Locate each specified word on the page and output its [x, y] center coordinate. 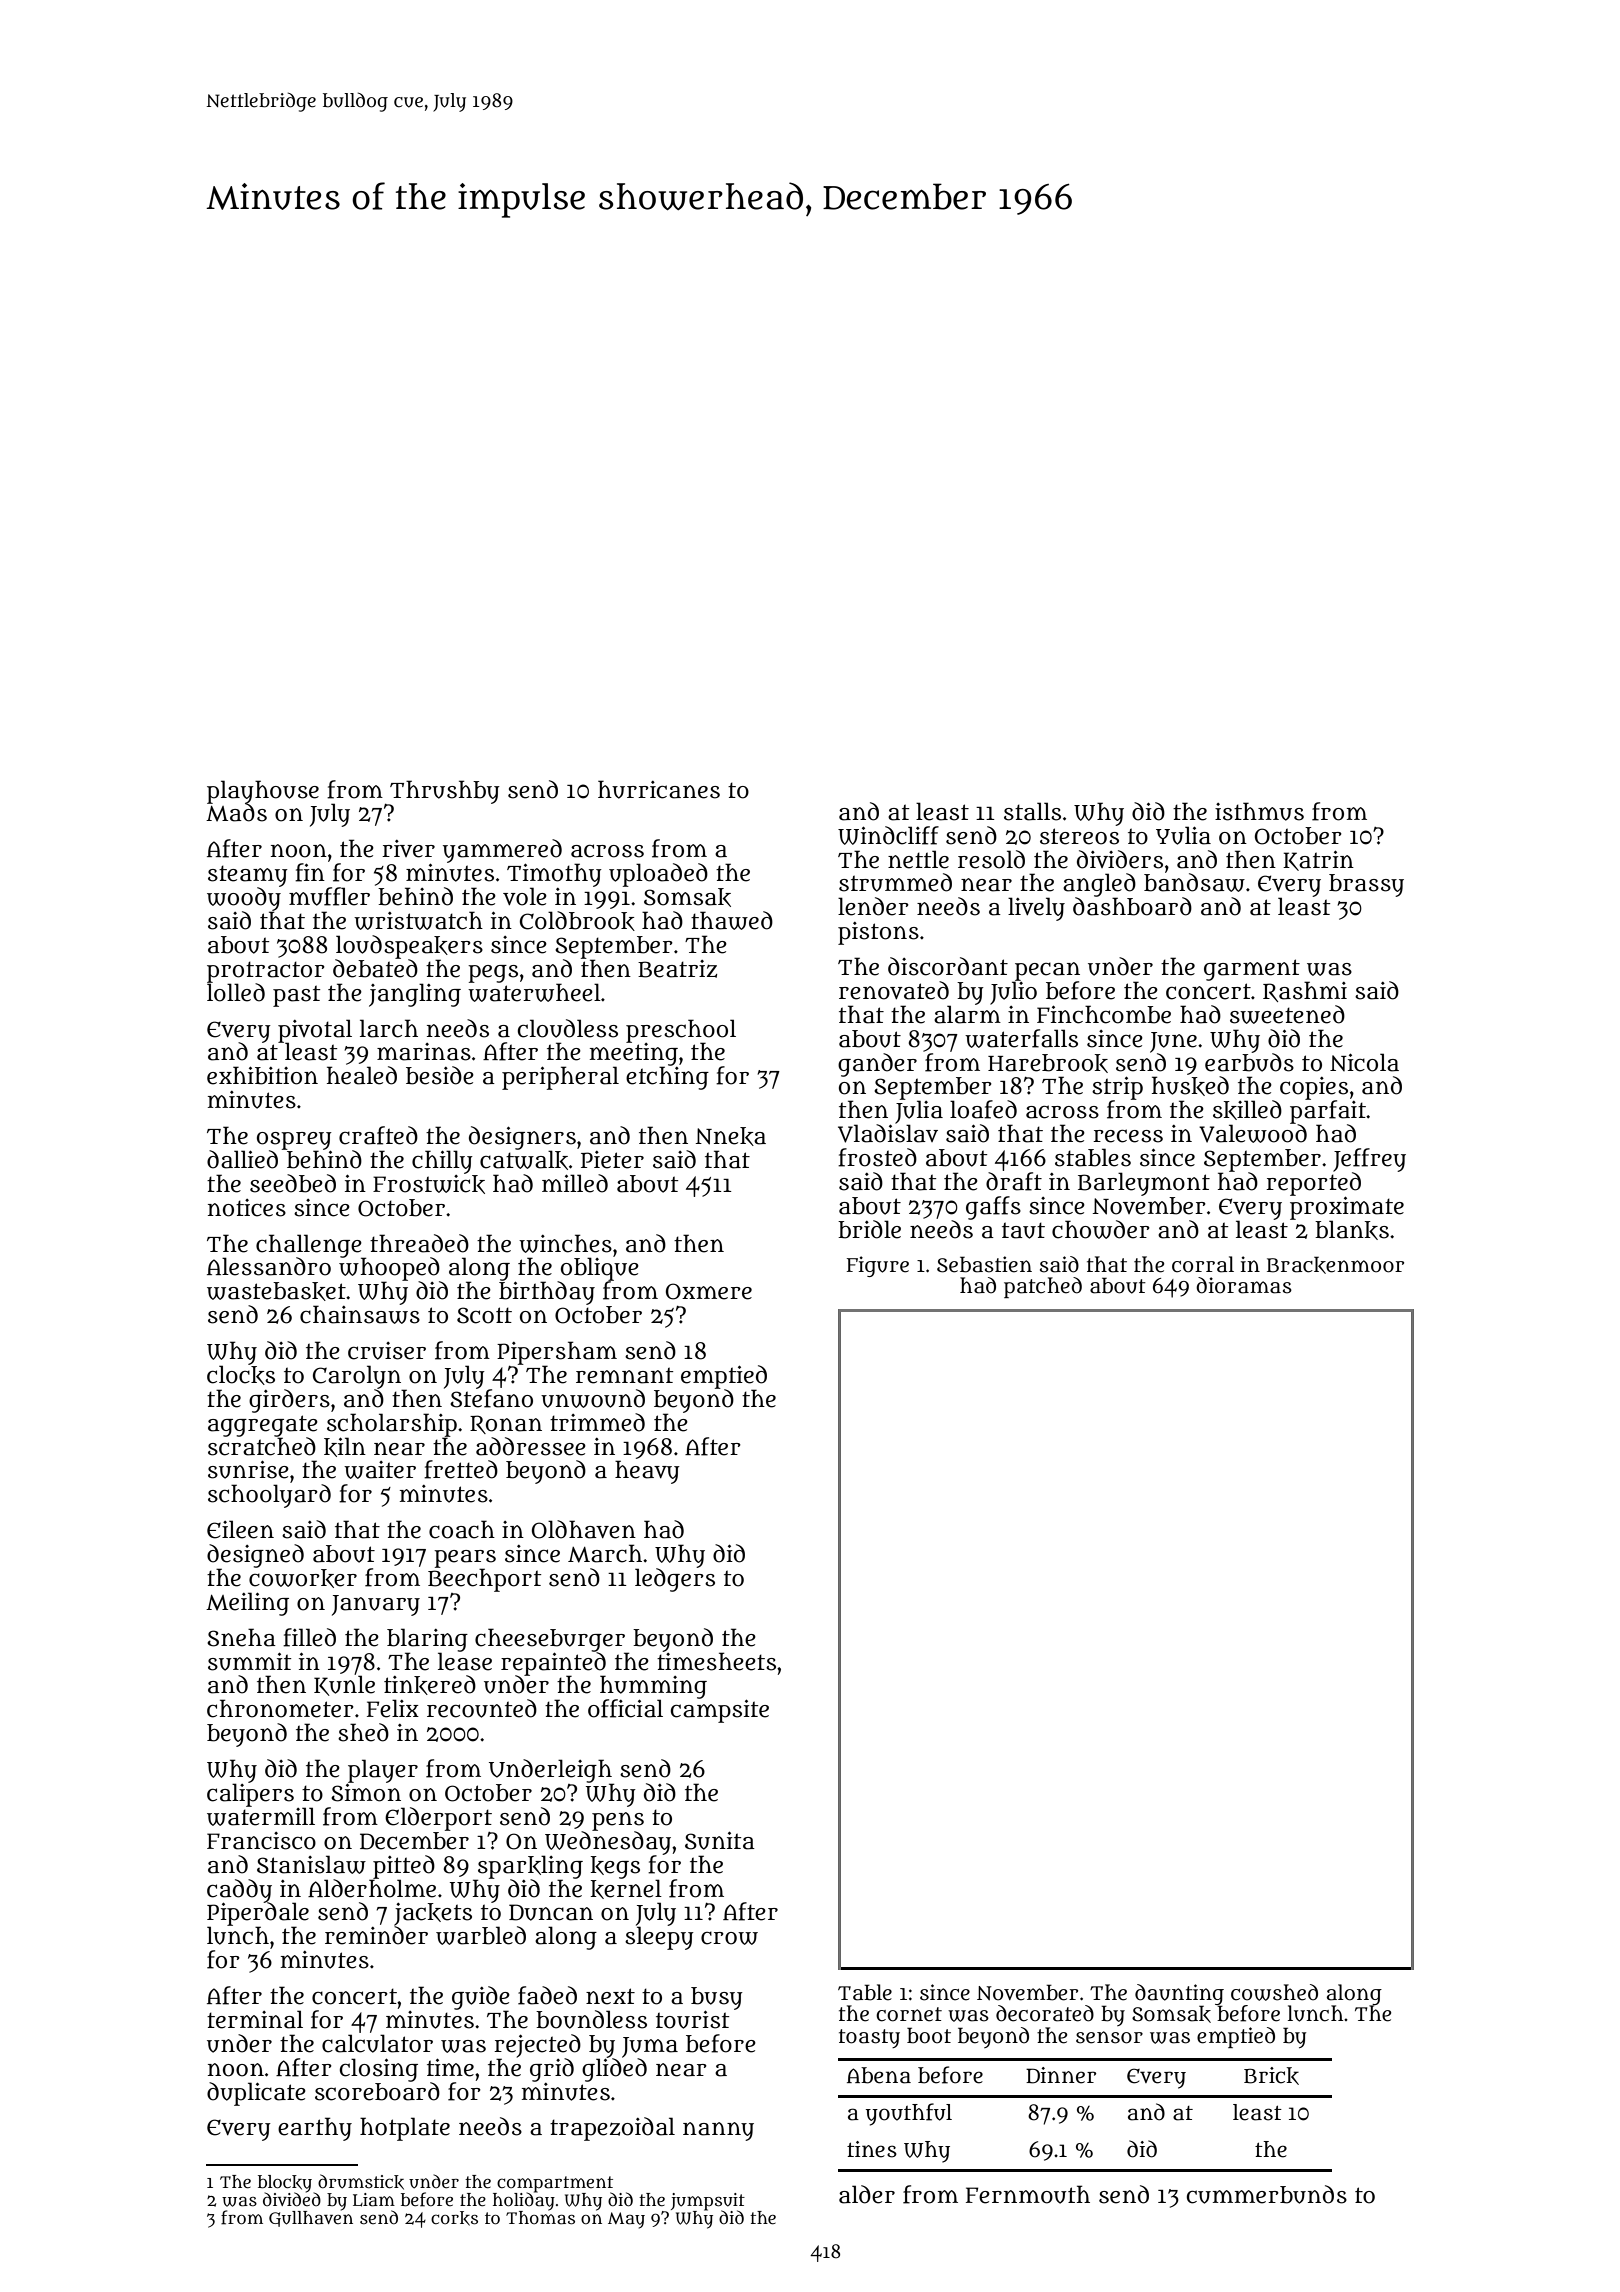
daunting [1179, 1995]
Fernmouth [1028, 2194]
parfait [1328, 1112]
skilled [1247, 1110]
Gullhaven [311, 2219]
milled [575, 1183]
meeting [634, 1054]
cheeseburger [550, 1640]
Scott [484, 1315]
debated [375, 968]
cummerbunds [1267, 2194]
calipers [250, 1795]
